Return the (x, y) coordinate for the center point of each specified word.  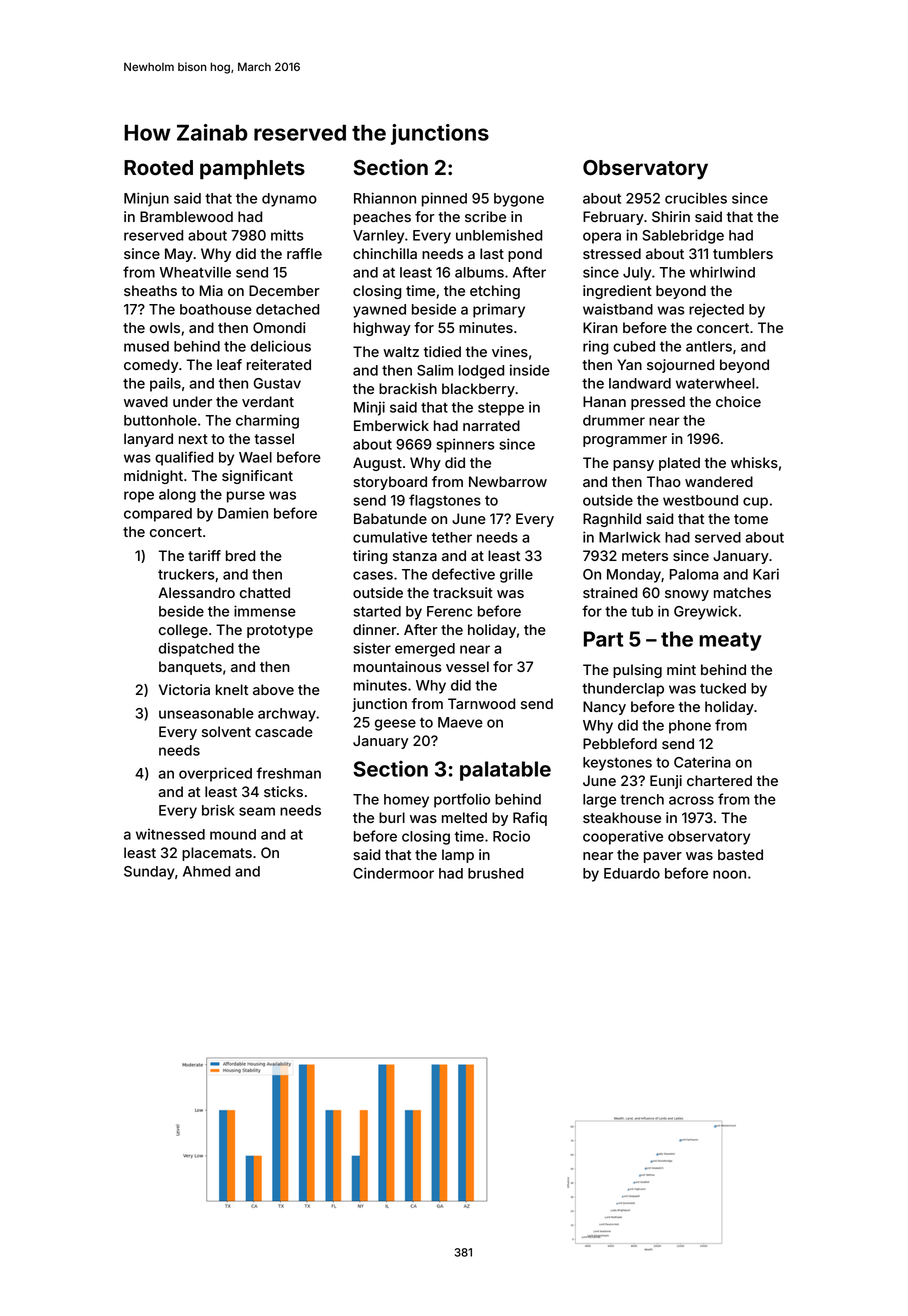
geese (395, 725)
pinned (444, 199)
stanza (415, 556)
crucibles (696, 198)
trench (642, 799)
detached (287, 309)
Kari (766, 574)
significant (257, 477)
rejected (716, 310)
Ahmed (206, 871)
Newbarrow (508, 481)
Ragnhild (612, 520)
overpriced (215, 774)
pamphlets (252, 170)
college (183, 631)
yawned (379, 311)
